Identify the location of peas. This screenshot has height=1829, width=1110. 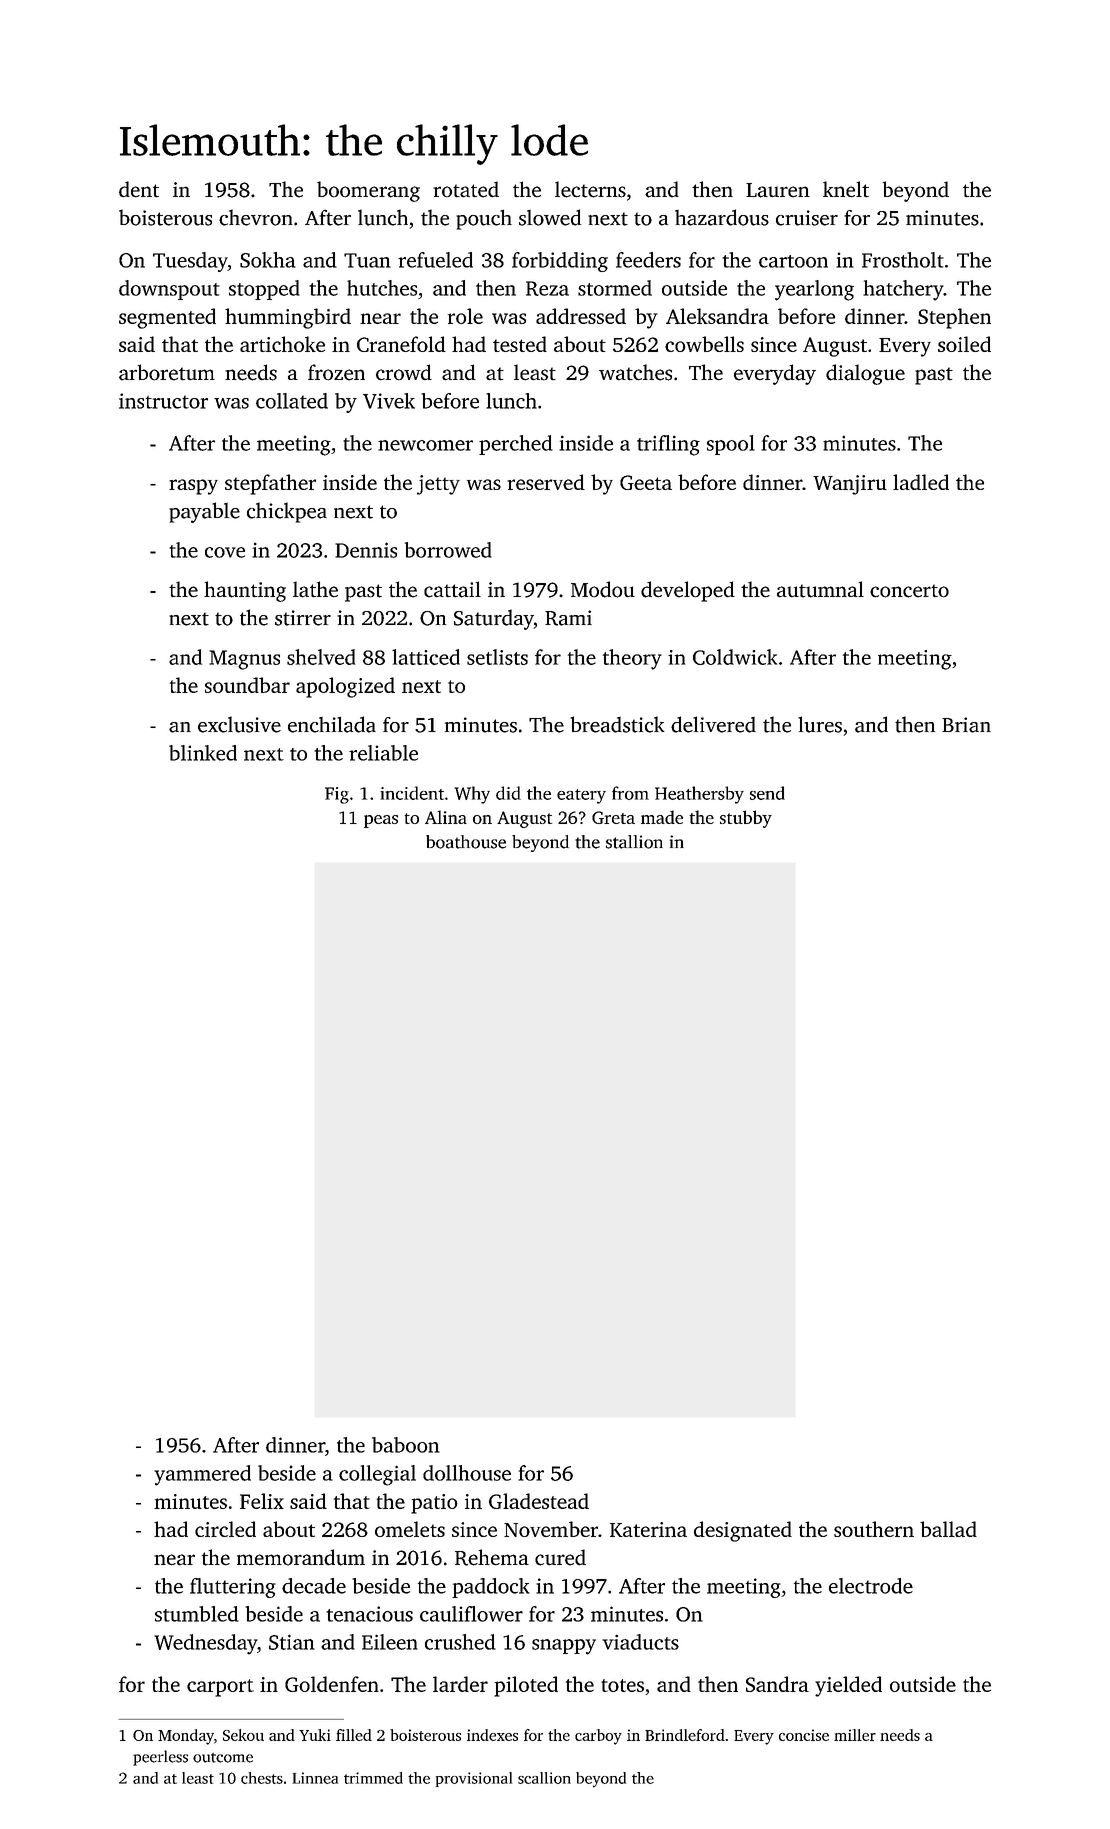
(381, 821).
